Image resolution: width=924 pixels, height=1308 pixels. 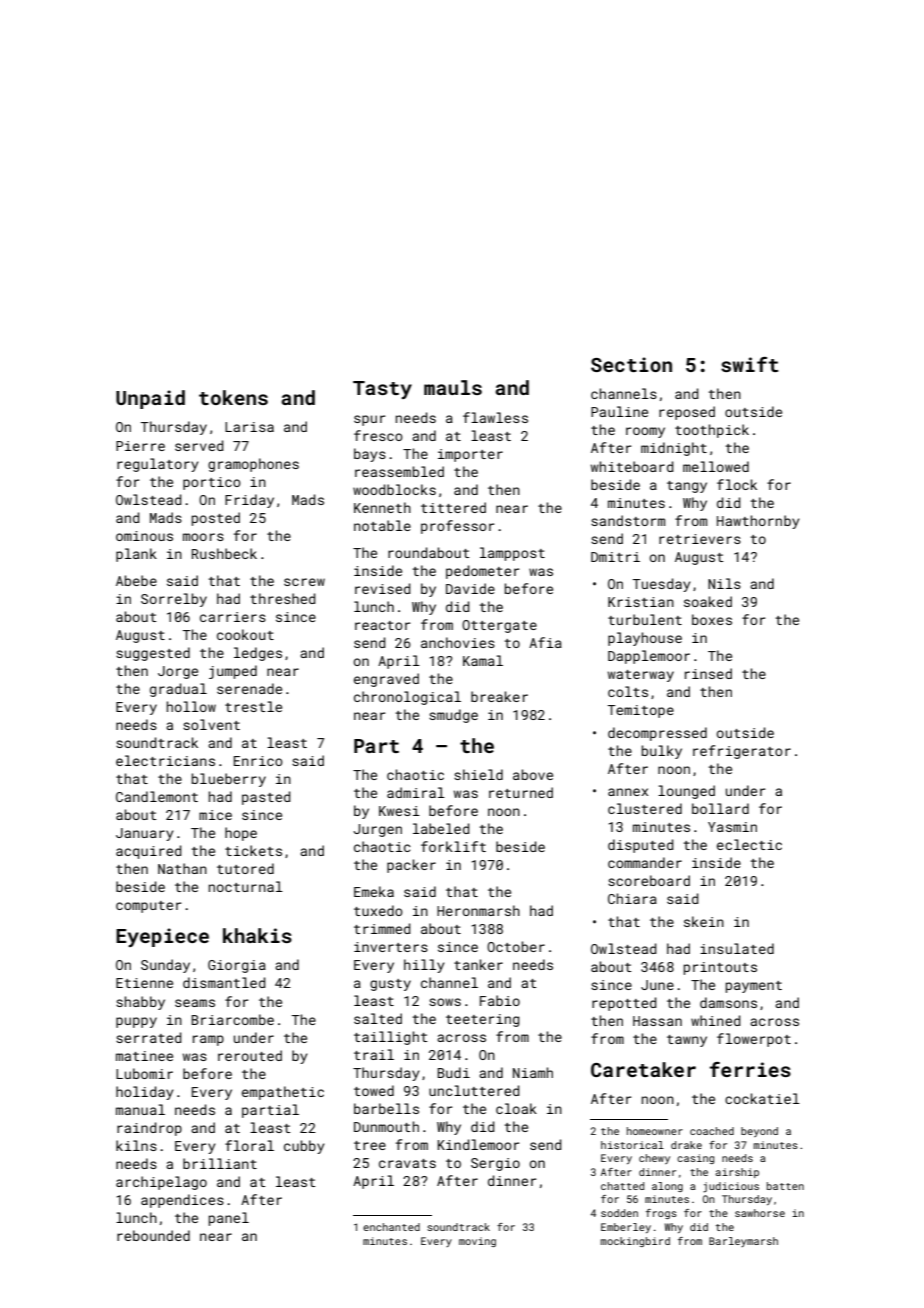 I want to click on hollow, so click(x=191, y=706).
